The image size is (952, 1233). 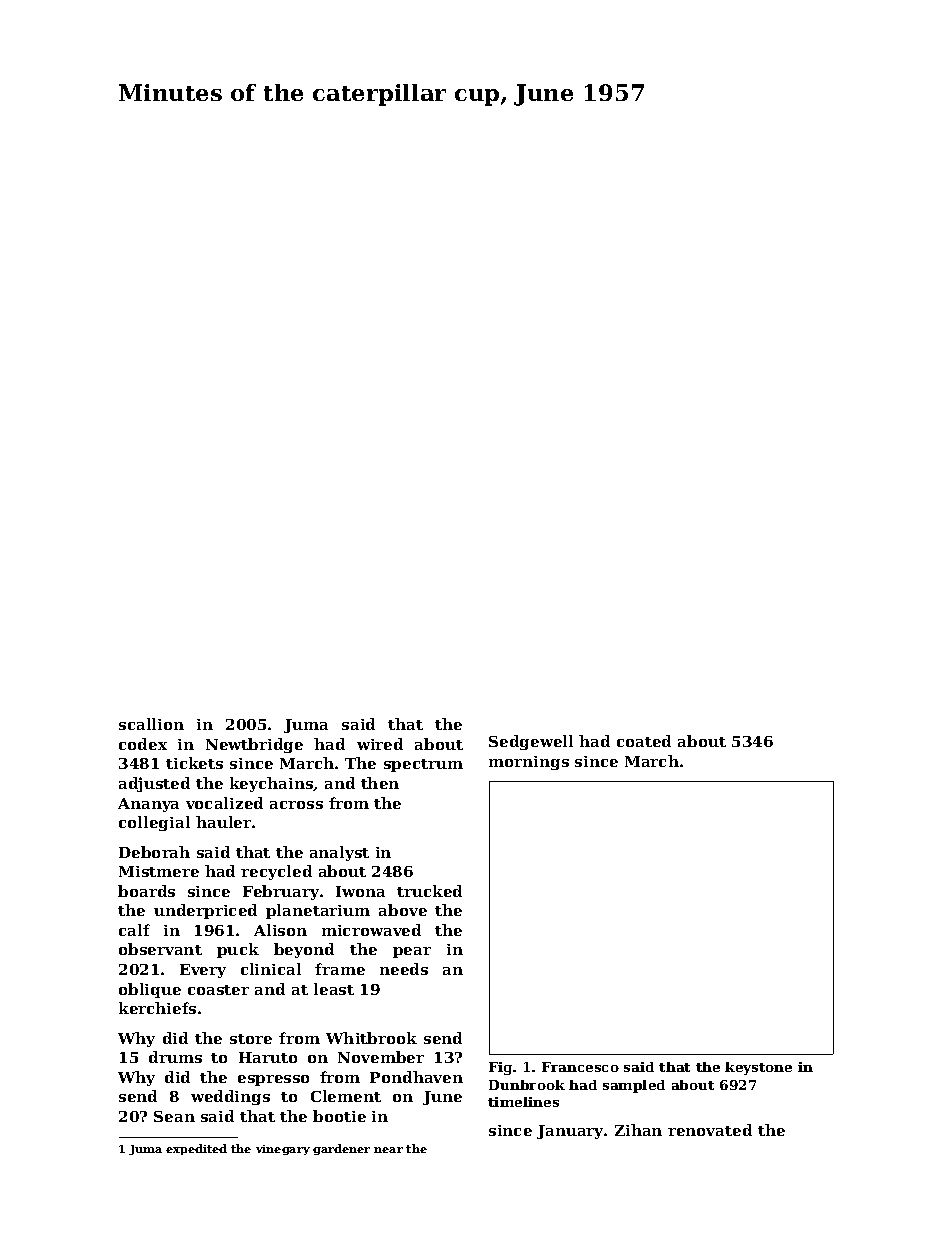 I want to click on bootie, so click(x=339, y=1116).
